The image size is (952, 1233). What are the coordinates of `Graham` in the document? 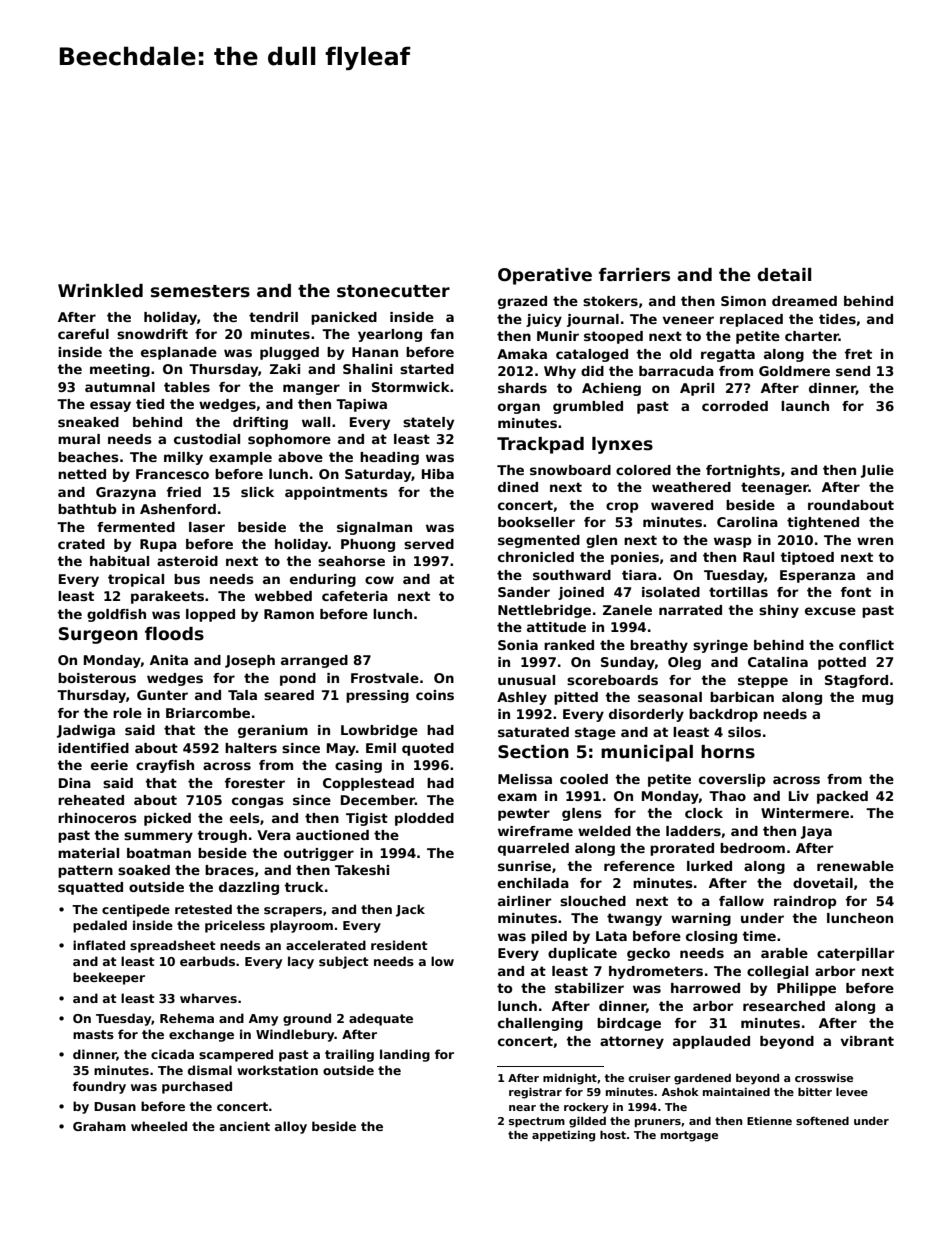 It's located at (99, 1126).
